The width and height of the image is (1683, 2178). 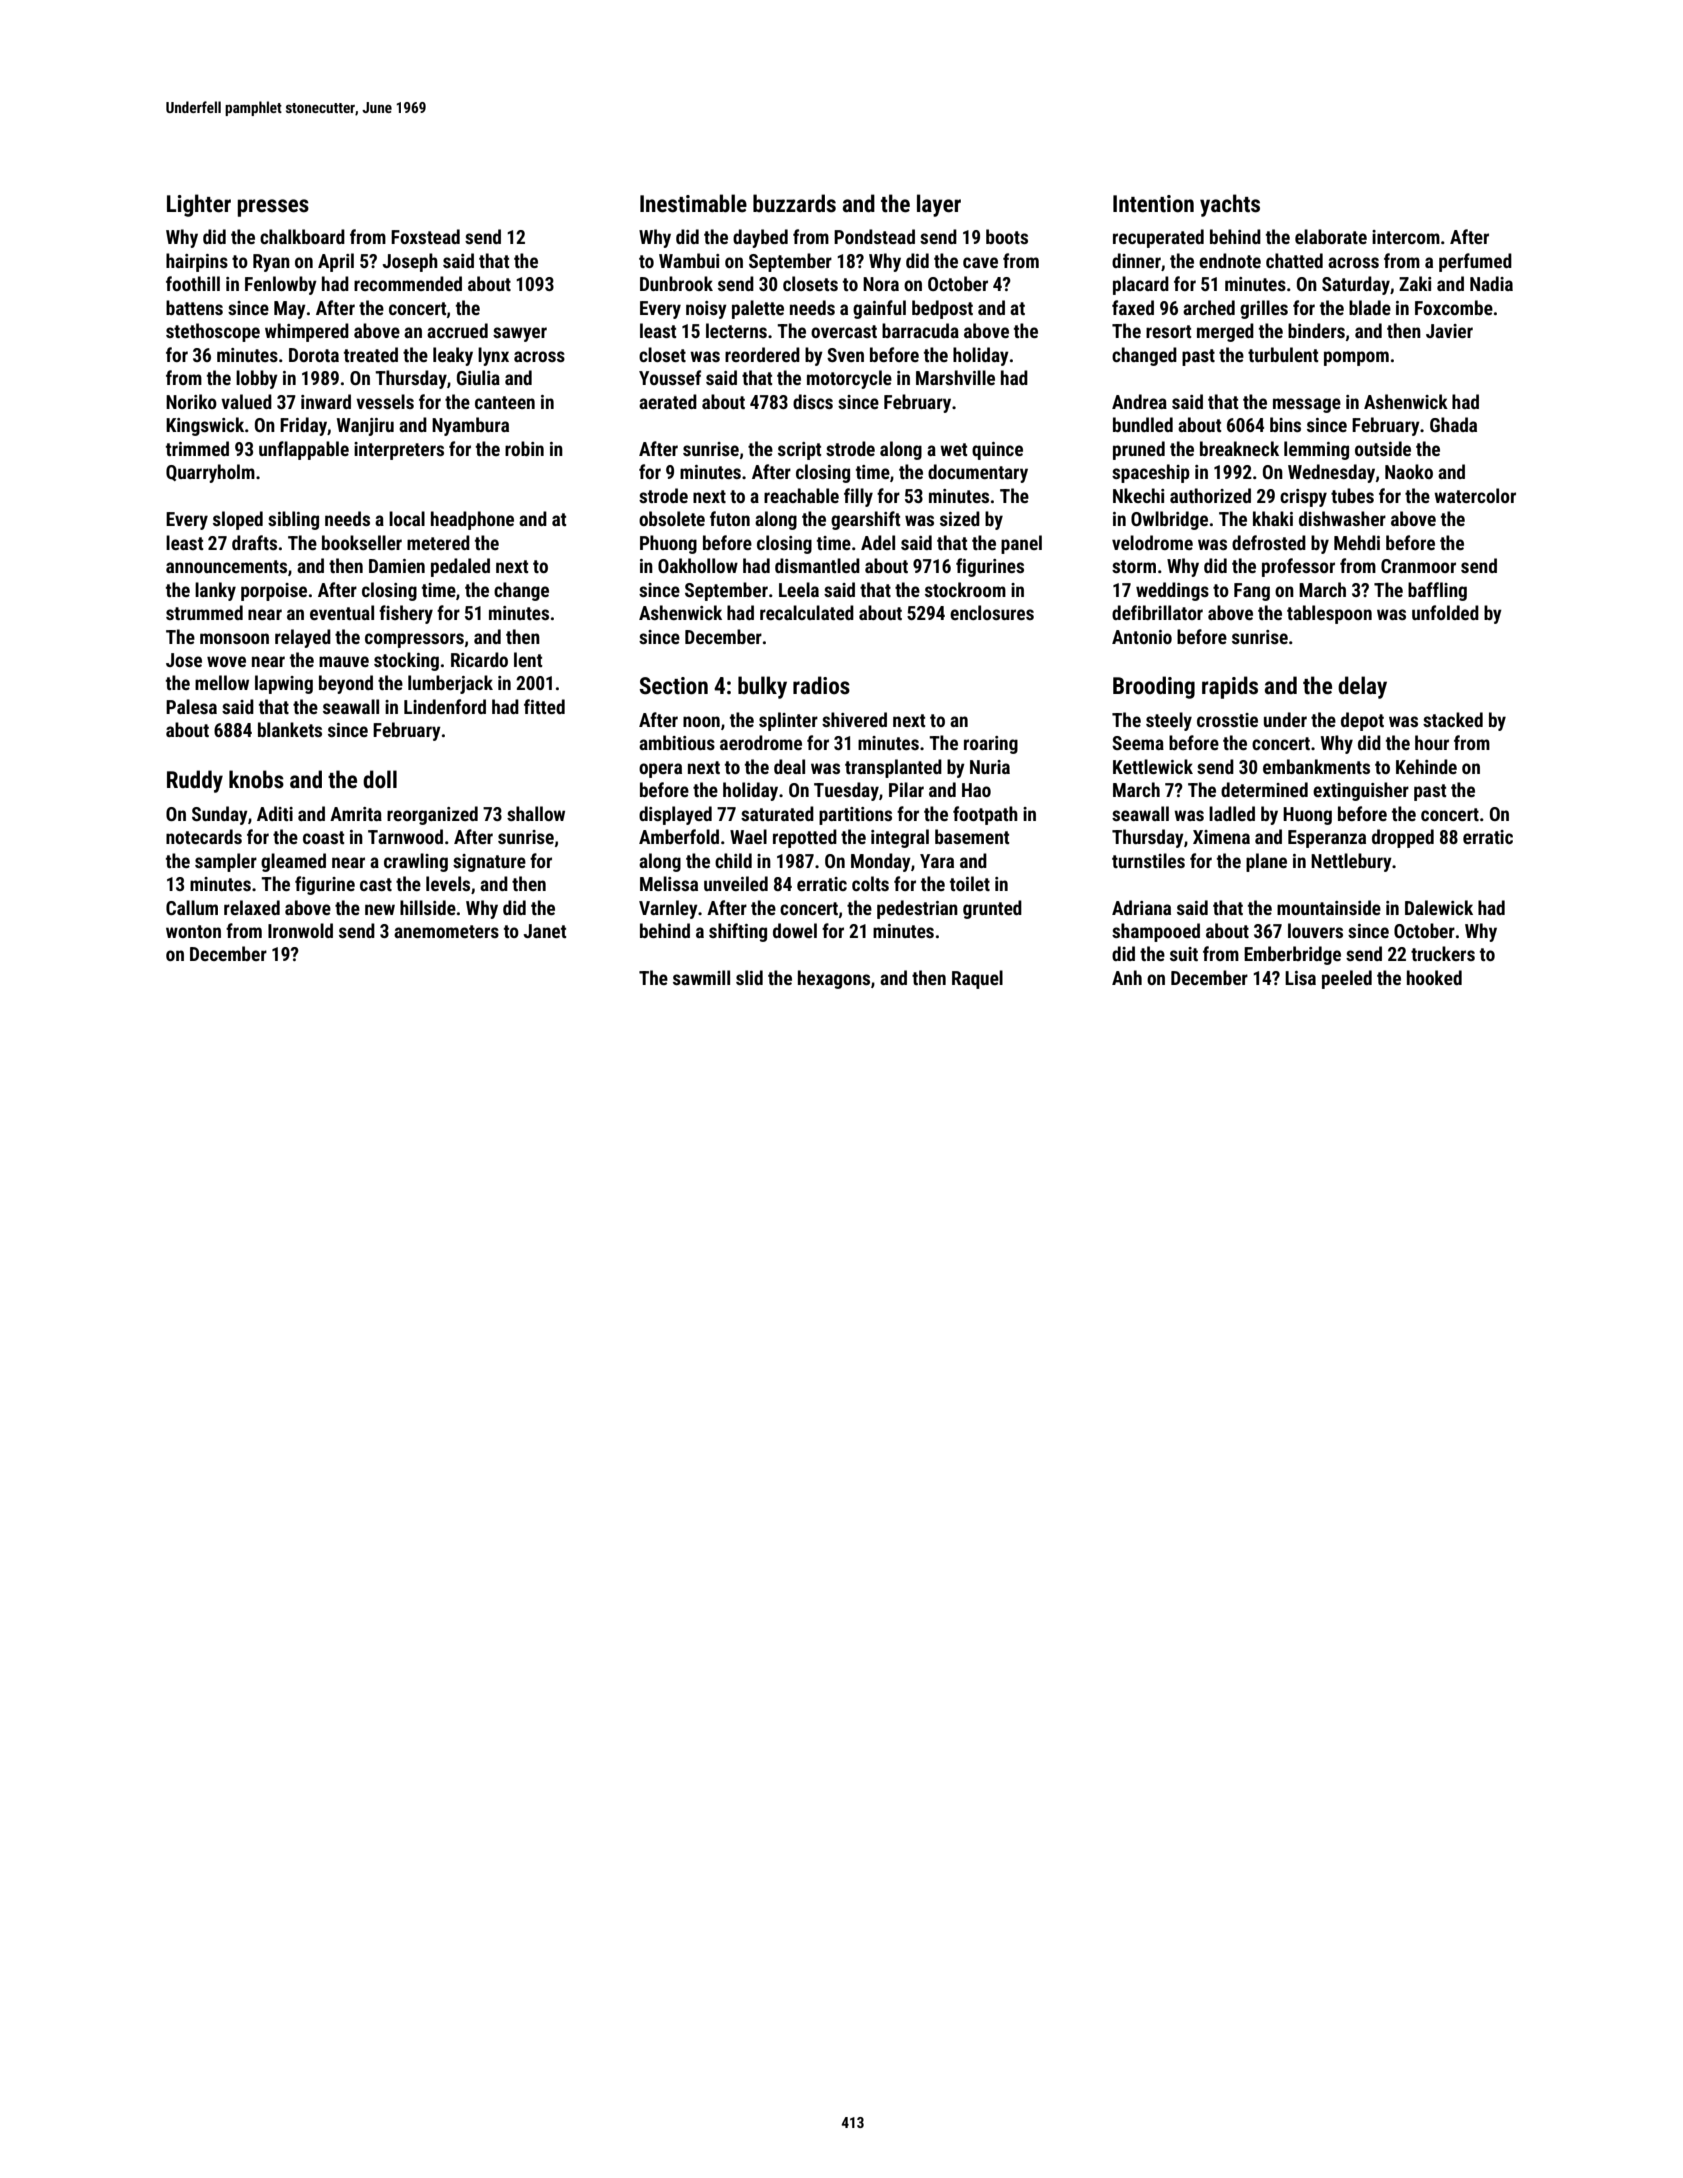 I want to click on Kettlewick, so click(x=1153, y=766).
